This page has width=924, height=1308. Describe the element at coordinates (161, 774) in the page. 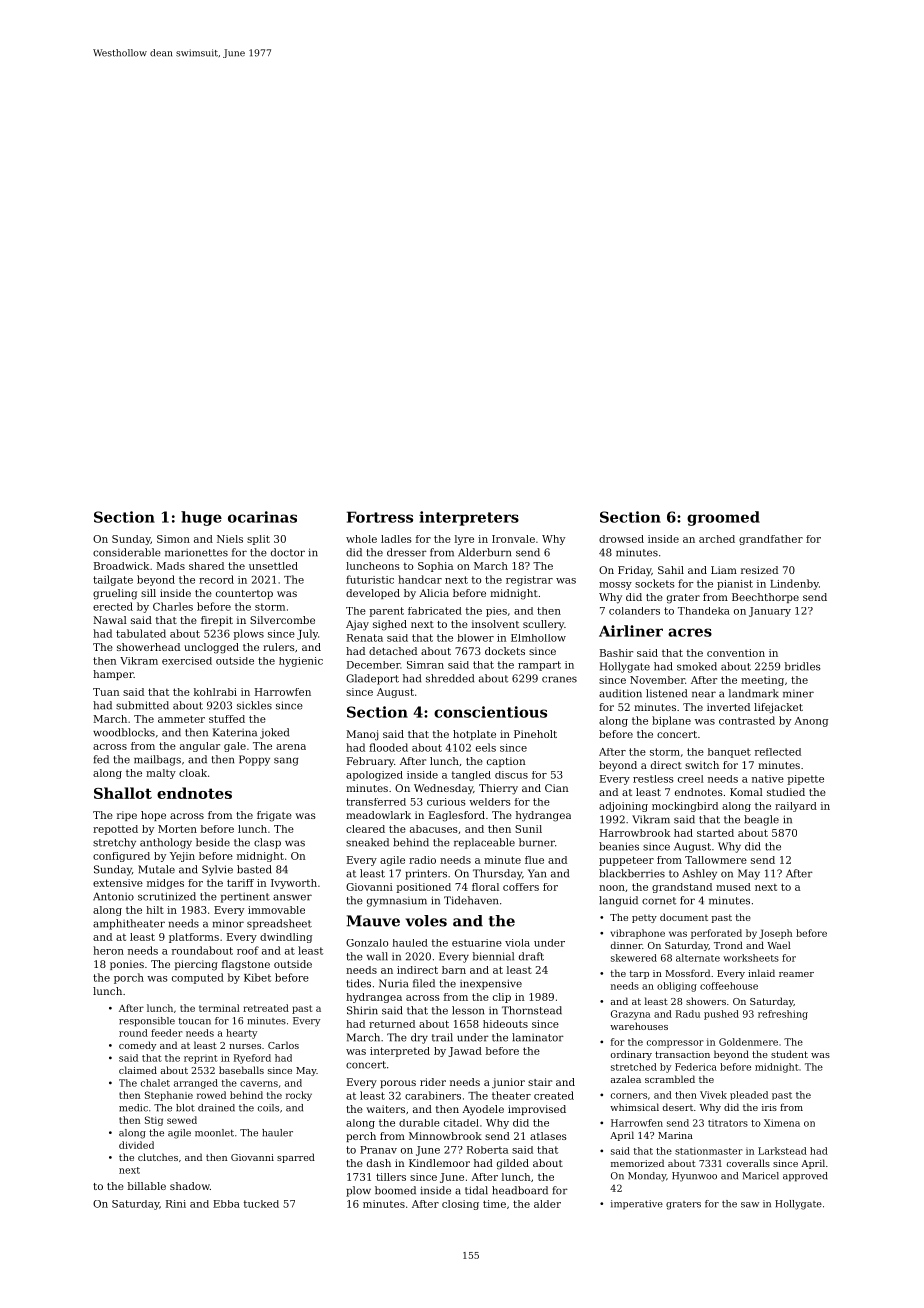

I see `malty` at that location.
